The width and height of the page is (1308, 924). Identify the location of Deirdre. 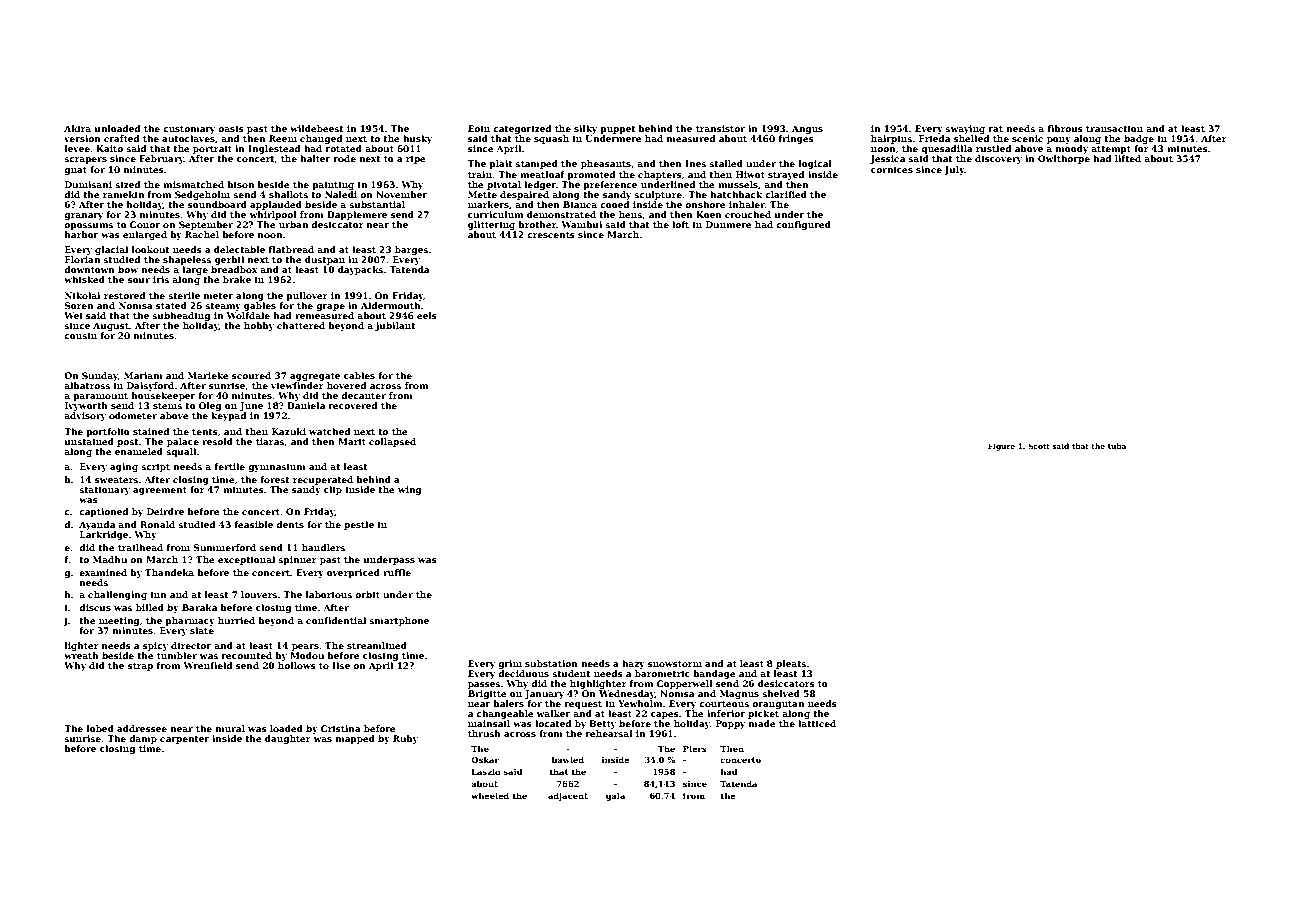
(165, 511).
